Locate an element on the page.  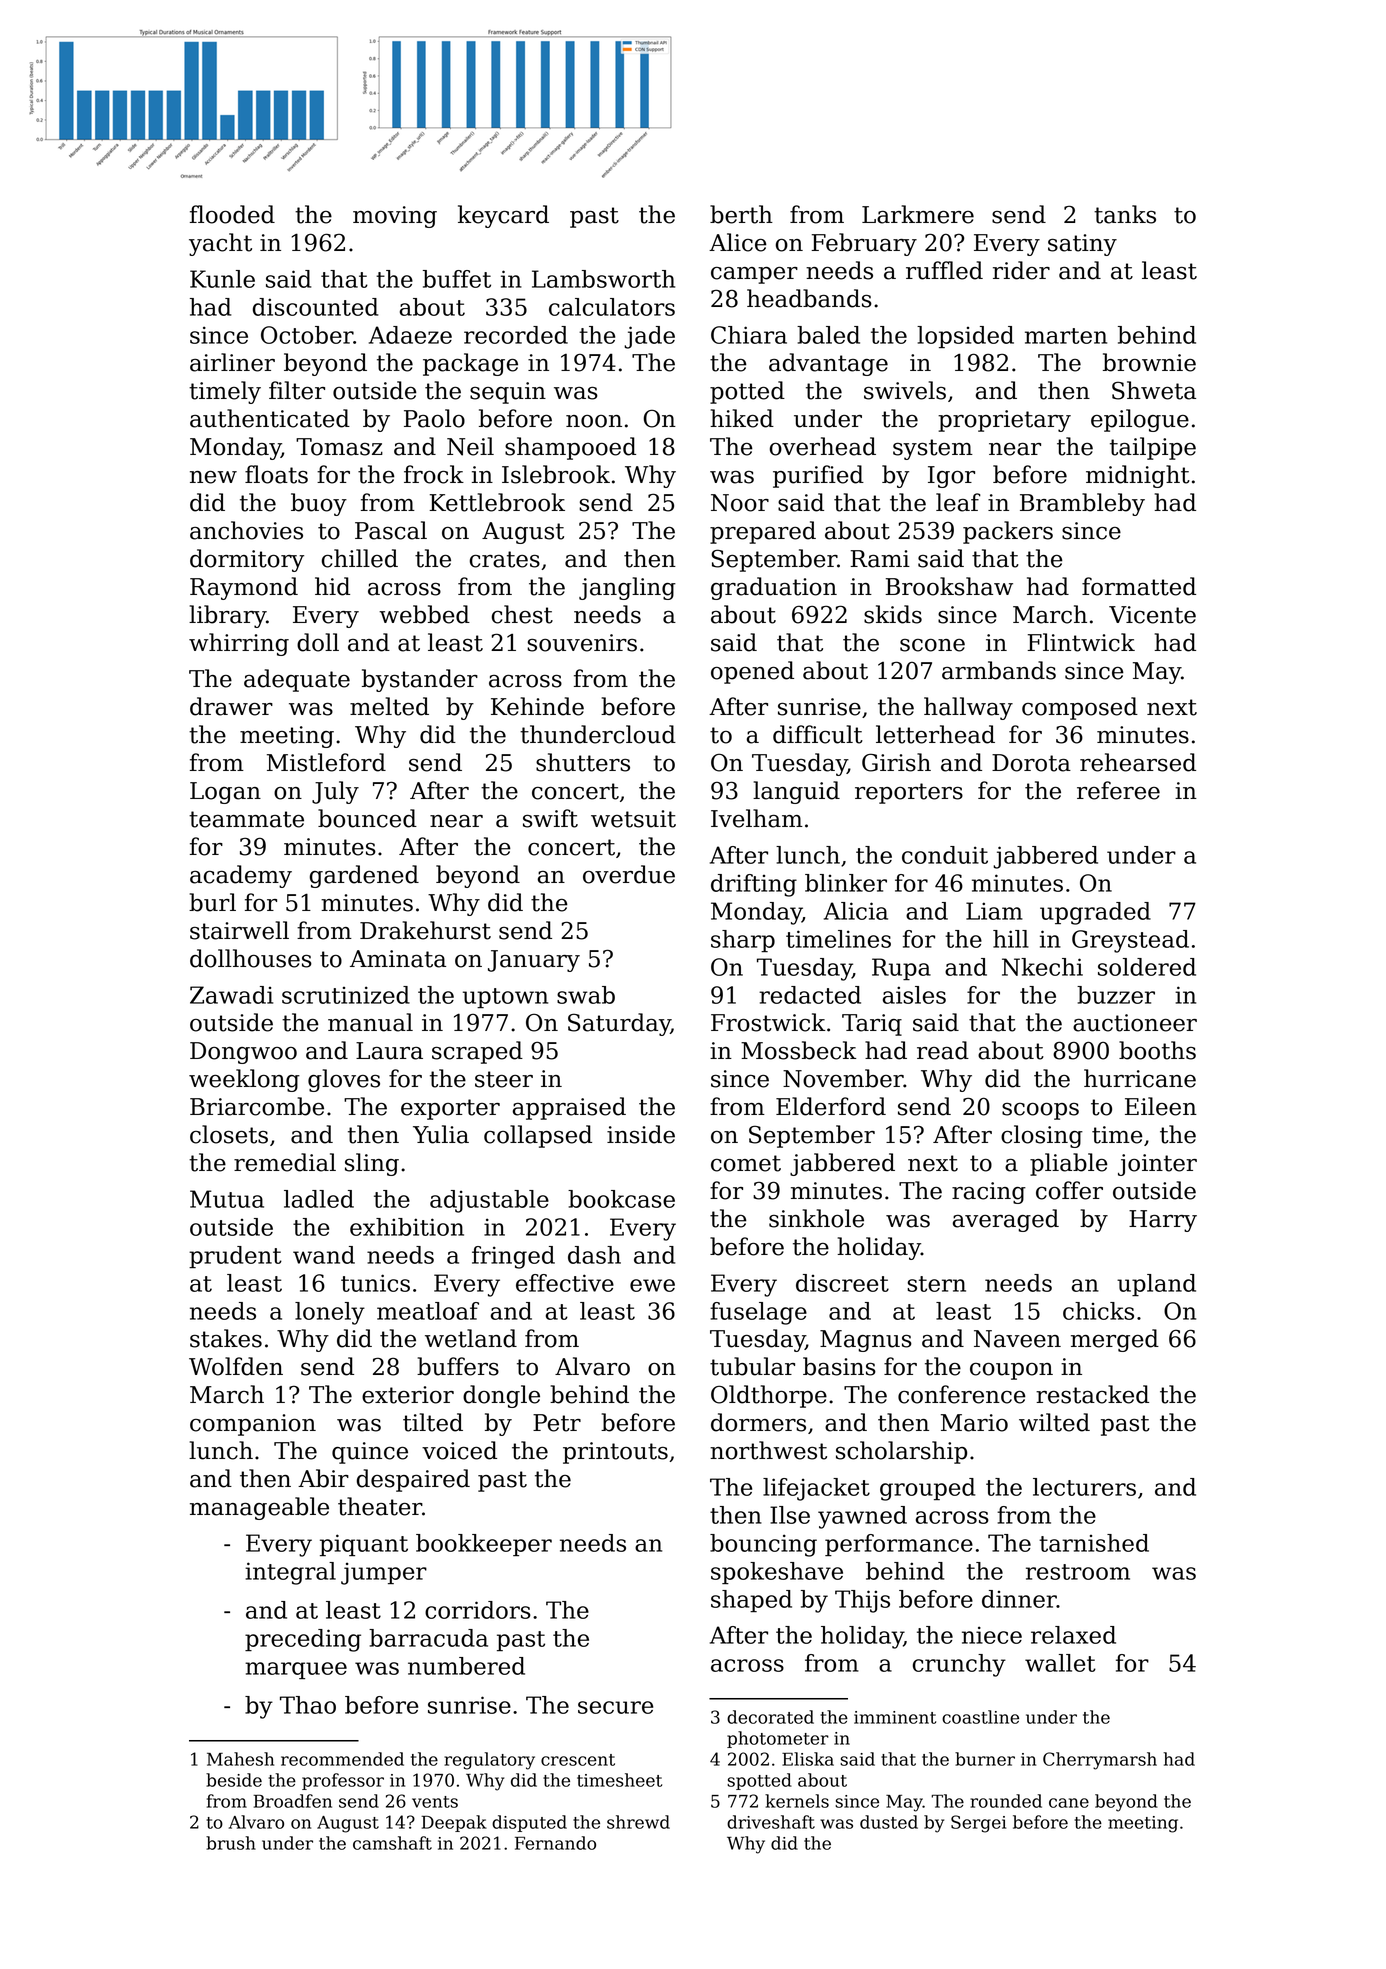
moving is located at coordinates (395, 217).
